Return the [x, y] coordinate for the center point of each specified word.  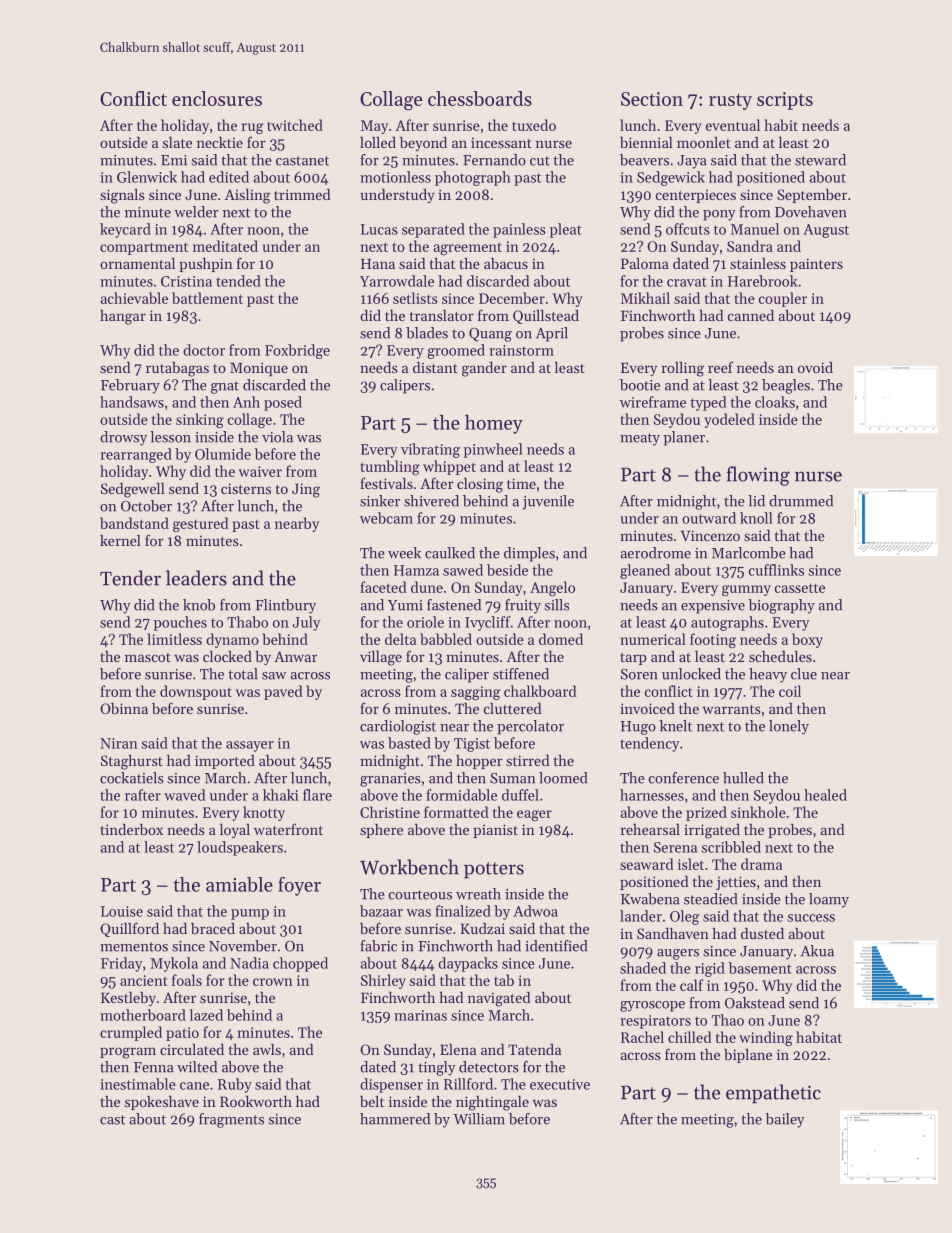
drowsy [123, 438]
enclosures [217, 98]
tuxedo [534, 125]
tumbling [390, 467]
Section [652, 99]
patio [182, 1034]
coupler [783, 299]
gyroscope [652, 1006]
